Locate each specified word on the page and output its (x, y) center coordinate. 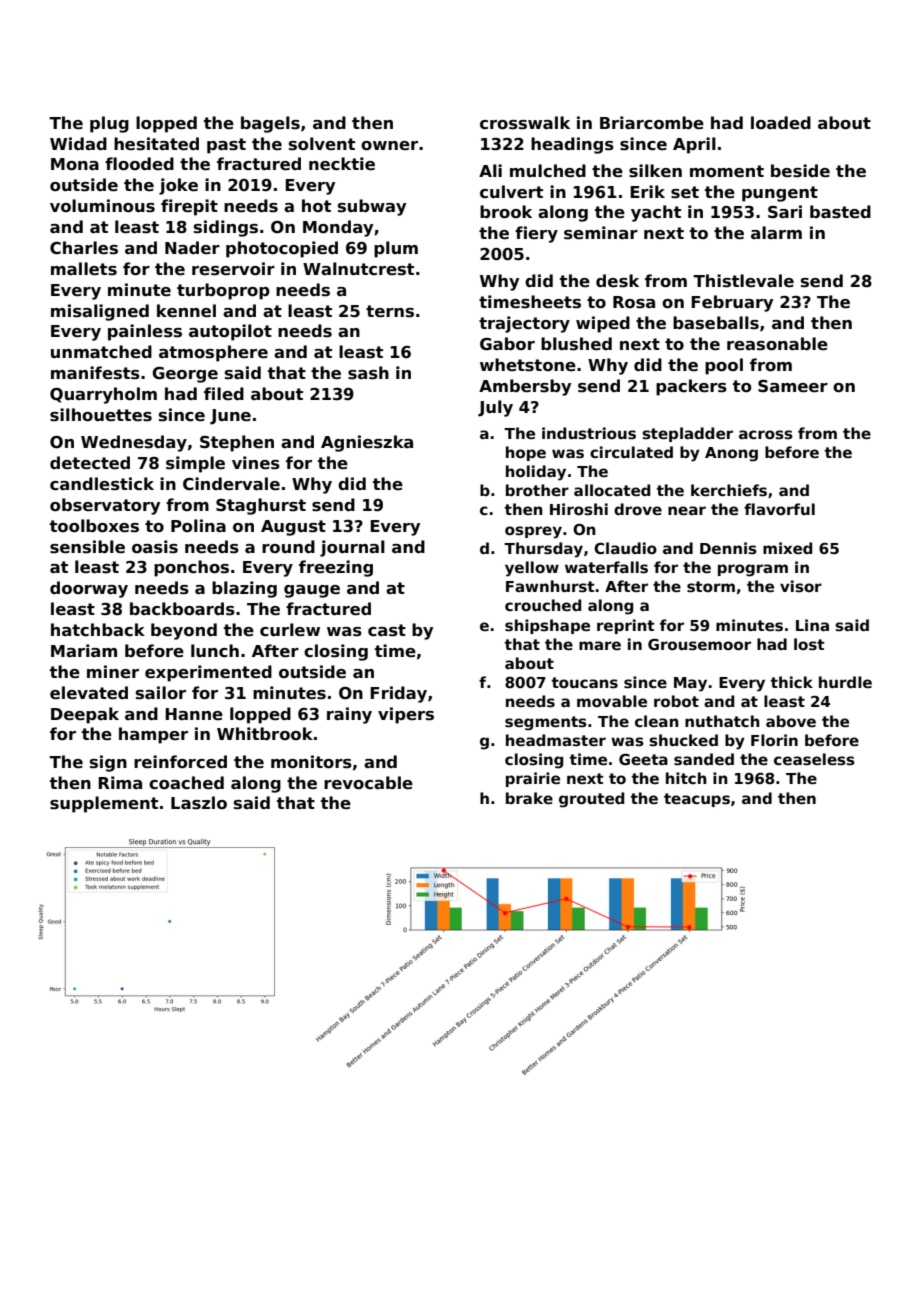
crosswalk (525, 123)
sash (368, 373)
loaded (781, 123)
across (766, 435)
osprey (533, 532)
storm (711, 586)
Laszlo (199, 803)
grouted (591, 800)
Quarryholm (103, 395)
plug (109, 124)
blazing (244, 589)
